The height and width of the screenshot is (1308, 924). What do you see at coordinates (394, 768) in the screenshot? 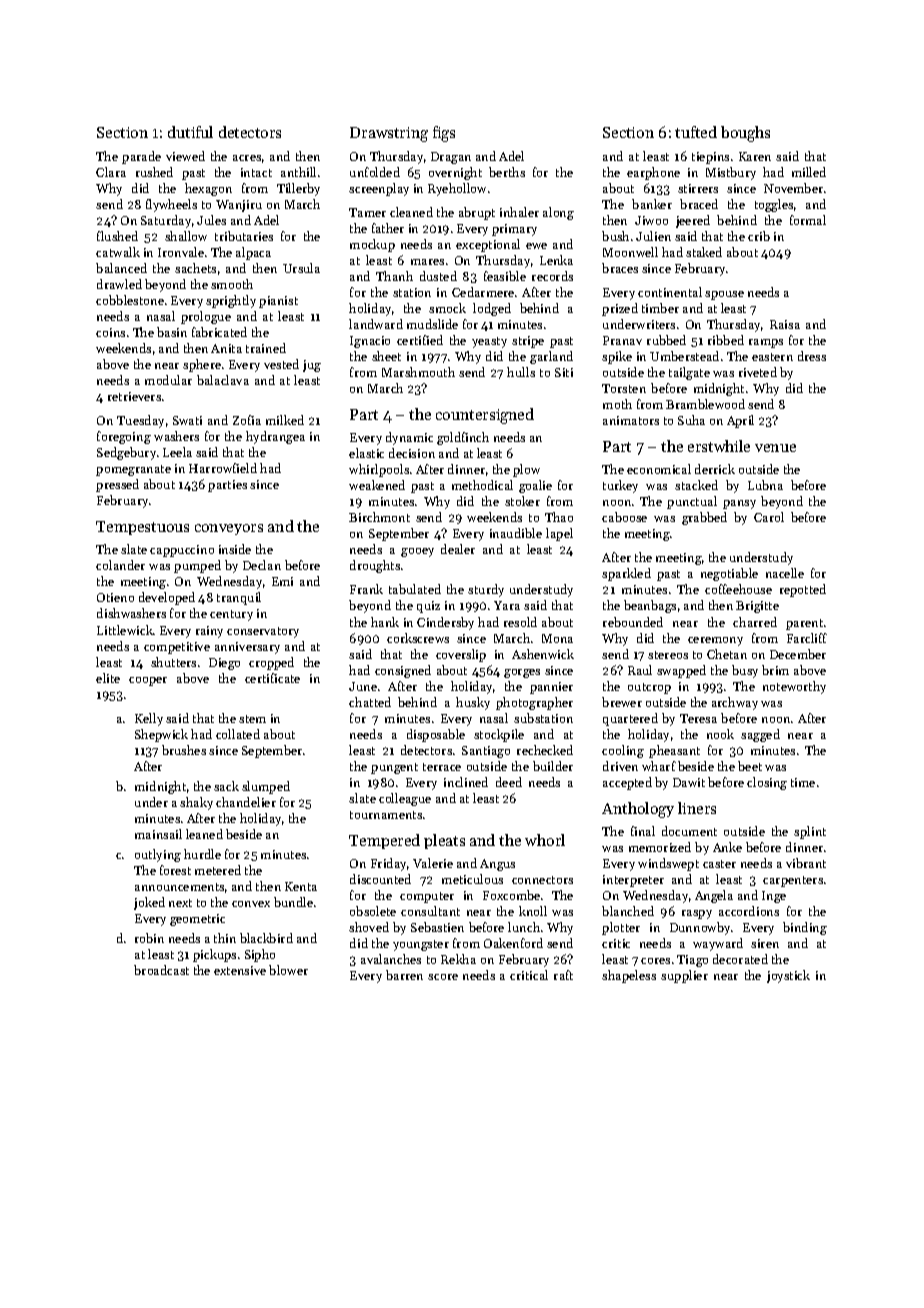
I see `pungent` at bounding box center [394, 768].
